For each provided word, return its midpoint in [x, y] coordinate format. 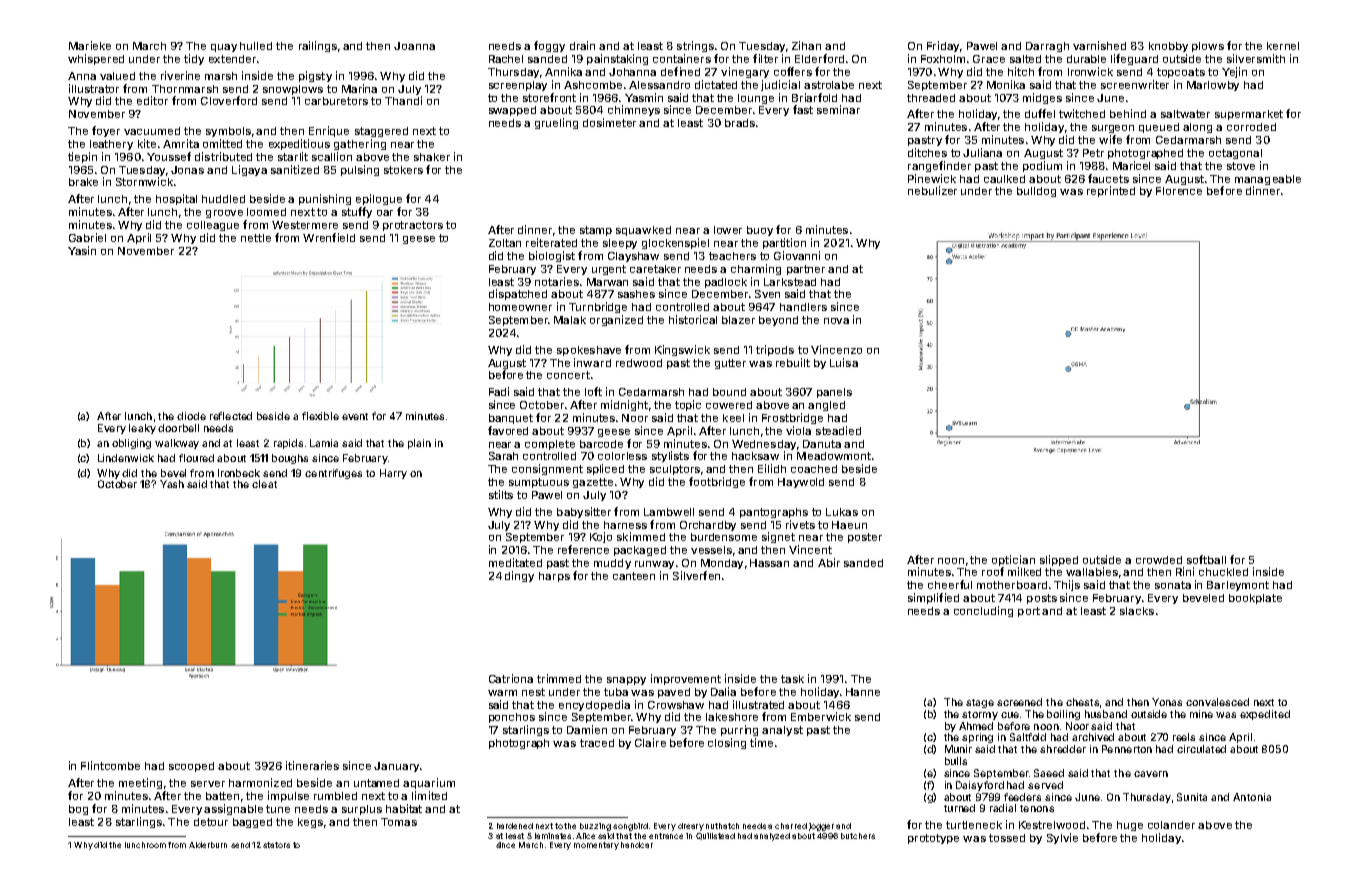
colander [1171, 825]
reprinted [1111, 191]
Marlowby [1213, 86]
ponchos [512, 718]
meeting [140, 783]
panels [834, 393]
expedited [1265, 715]
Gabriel [87, 237]
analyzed [772, 837]
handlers [803, 307]
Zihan [806, 45]
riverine [180, 75]
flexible [320, 416]
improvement [686, 679]
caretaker [655, 269]
